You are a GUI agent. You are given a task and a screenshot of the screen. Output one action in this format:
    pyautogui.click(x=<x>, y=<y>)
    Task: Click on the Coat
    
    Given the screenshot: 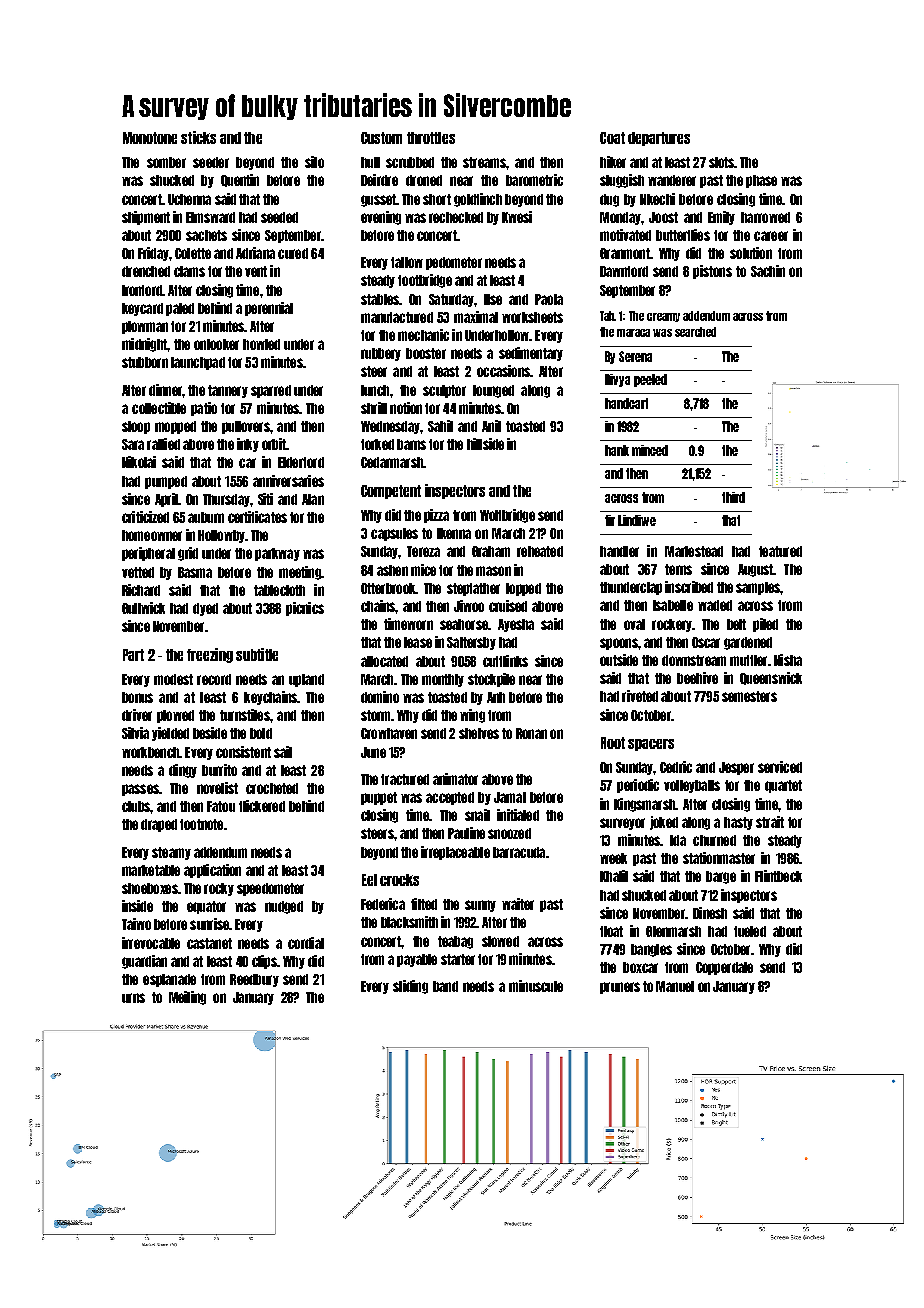 What is the action you would take?
    pyautogui.click(x=612, y=138)
